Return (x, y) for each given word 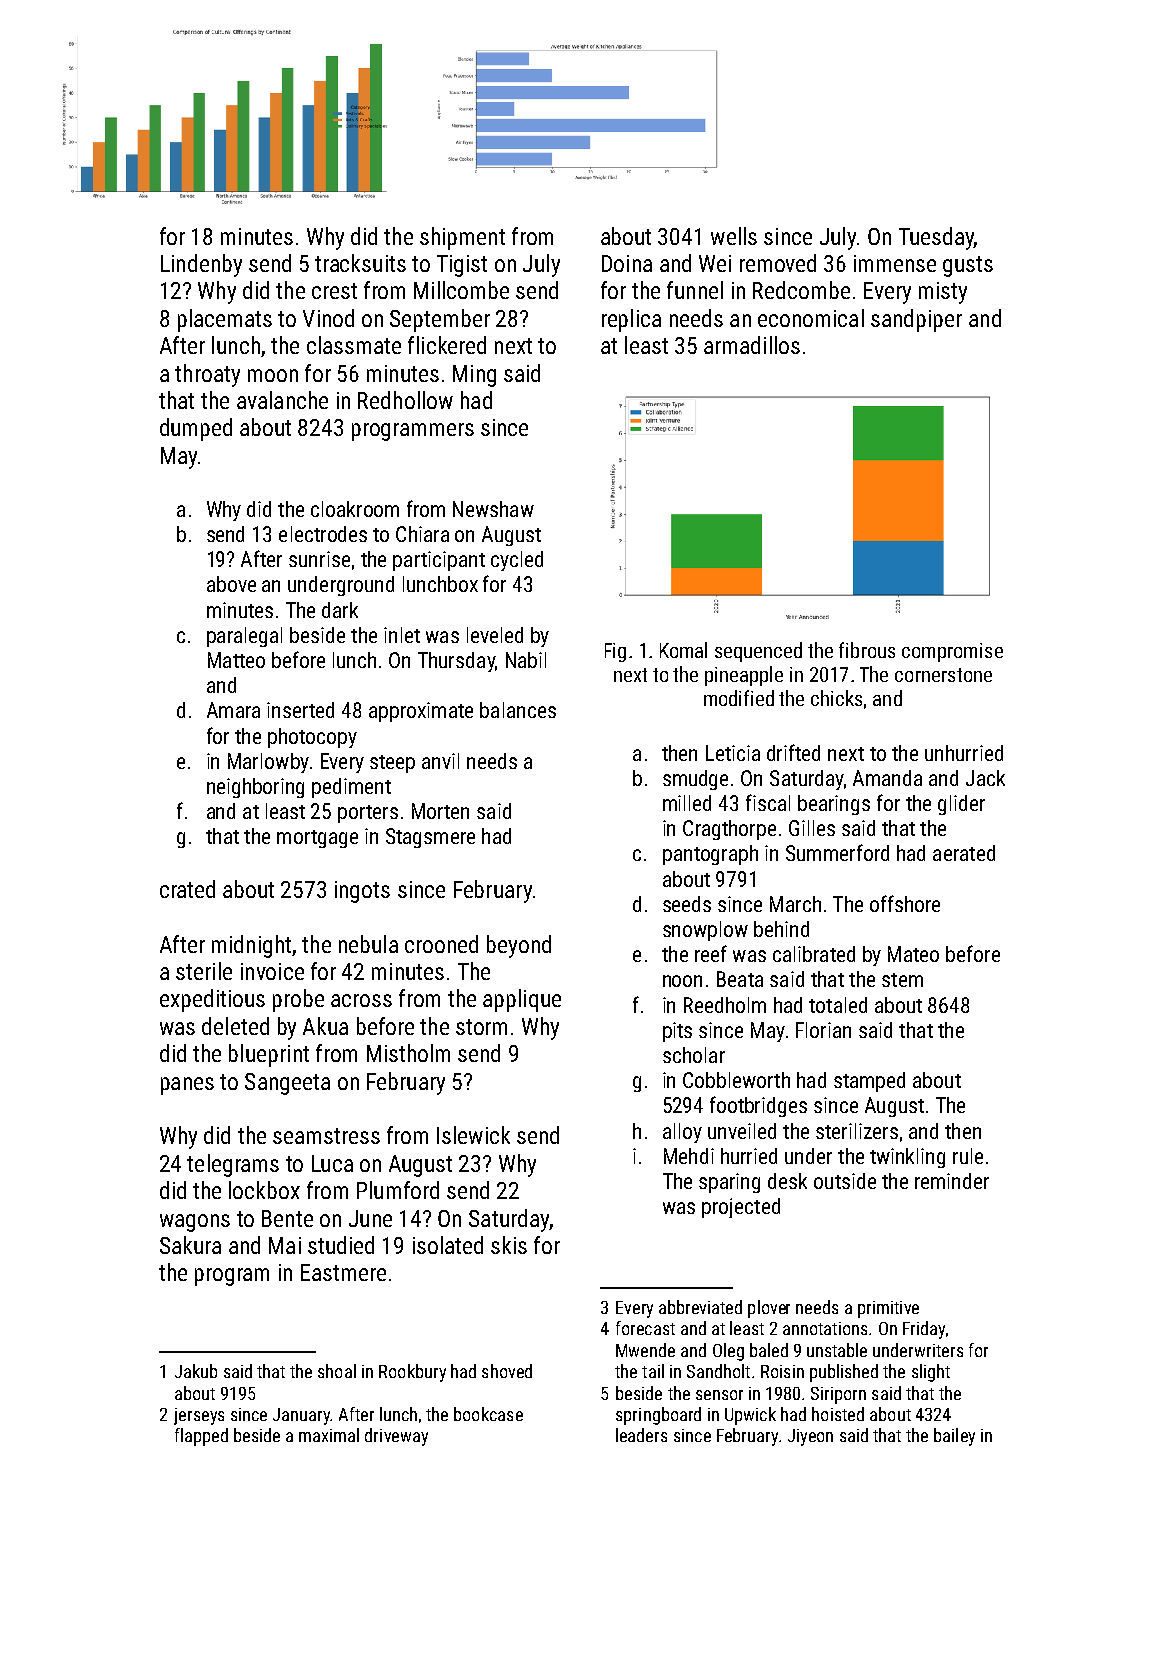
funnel (695, 290)
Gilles (812, 828)
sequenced (758, 652)
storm (481, 1027)
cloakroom (355, 509)
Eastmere (343, 1272)
